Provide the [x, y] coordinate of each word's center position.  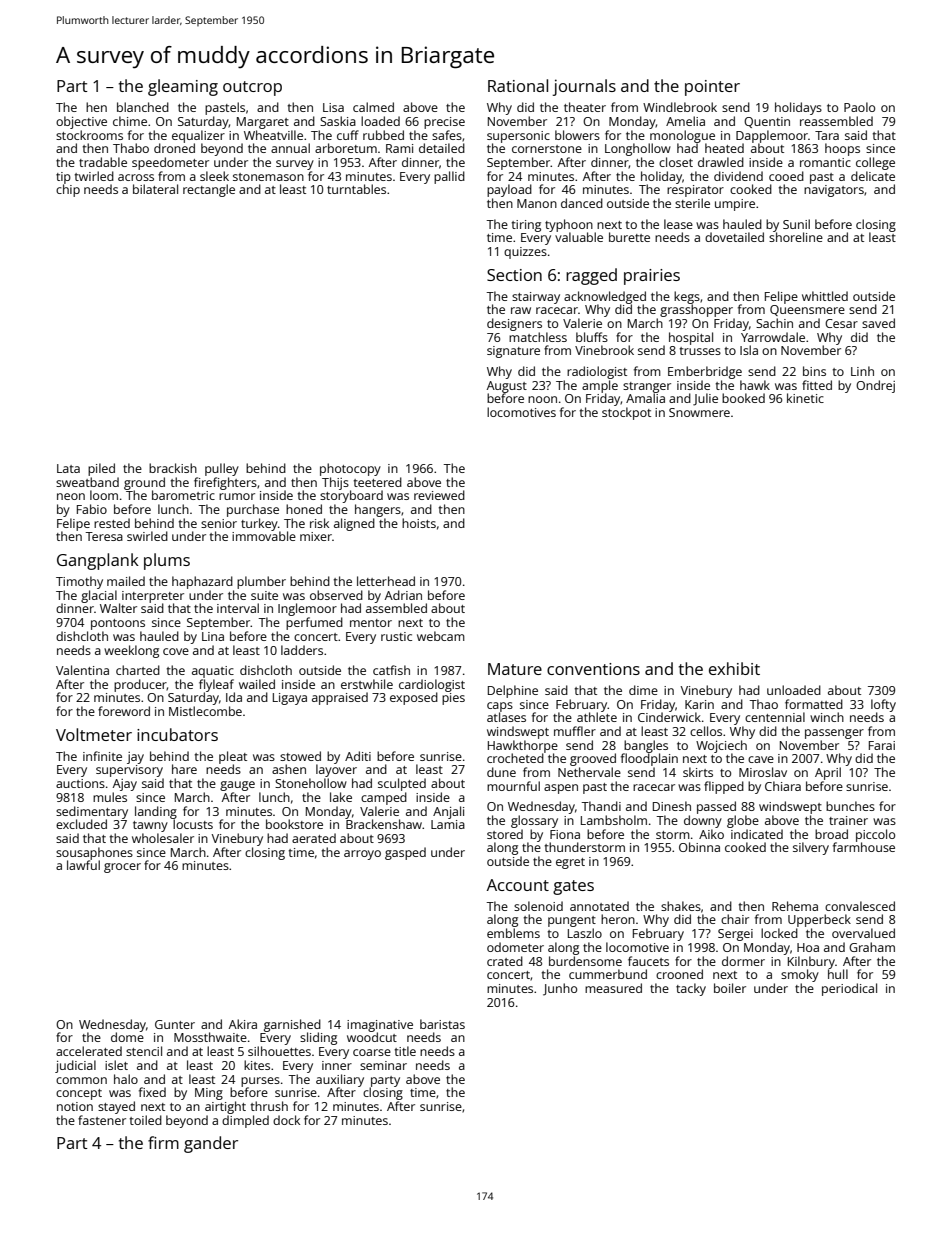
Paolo [859, 107]
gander [211, 1144]
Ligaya [290, 699]
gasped [405, 853]
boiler [730, 988]
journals [584, 87]
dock [286, 1120]
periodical [849, 989]
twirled [94, 176]
